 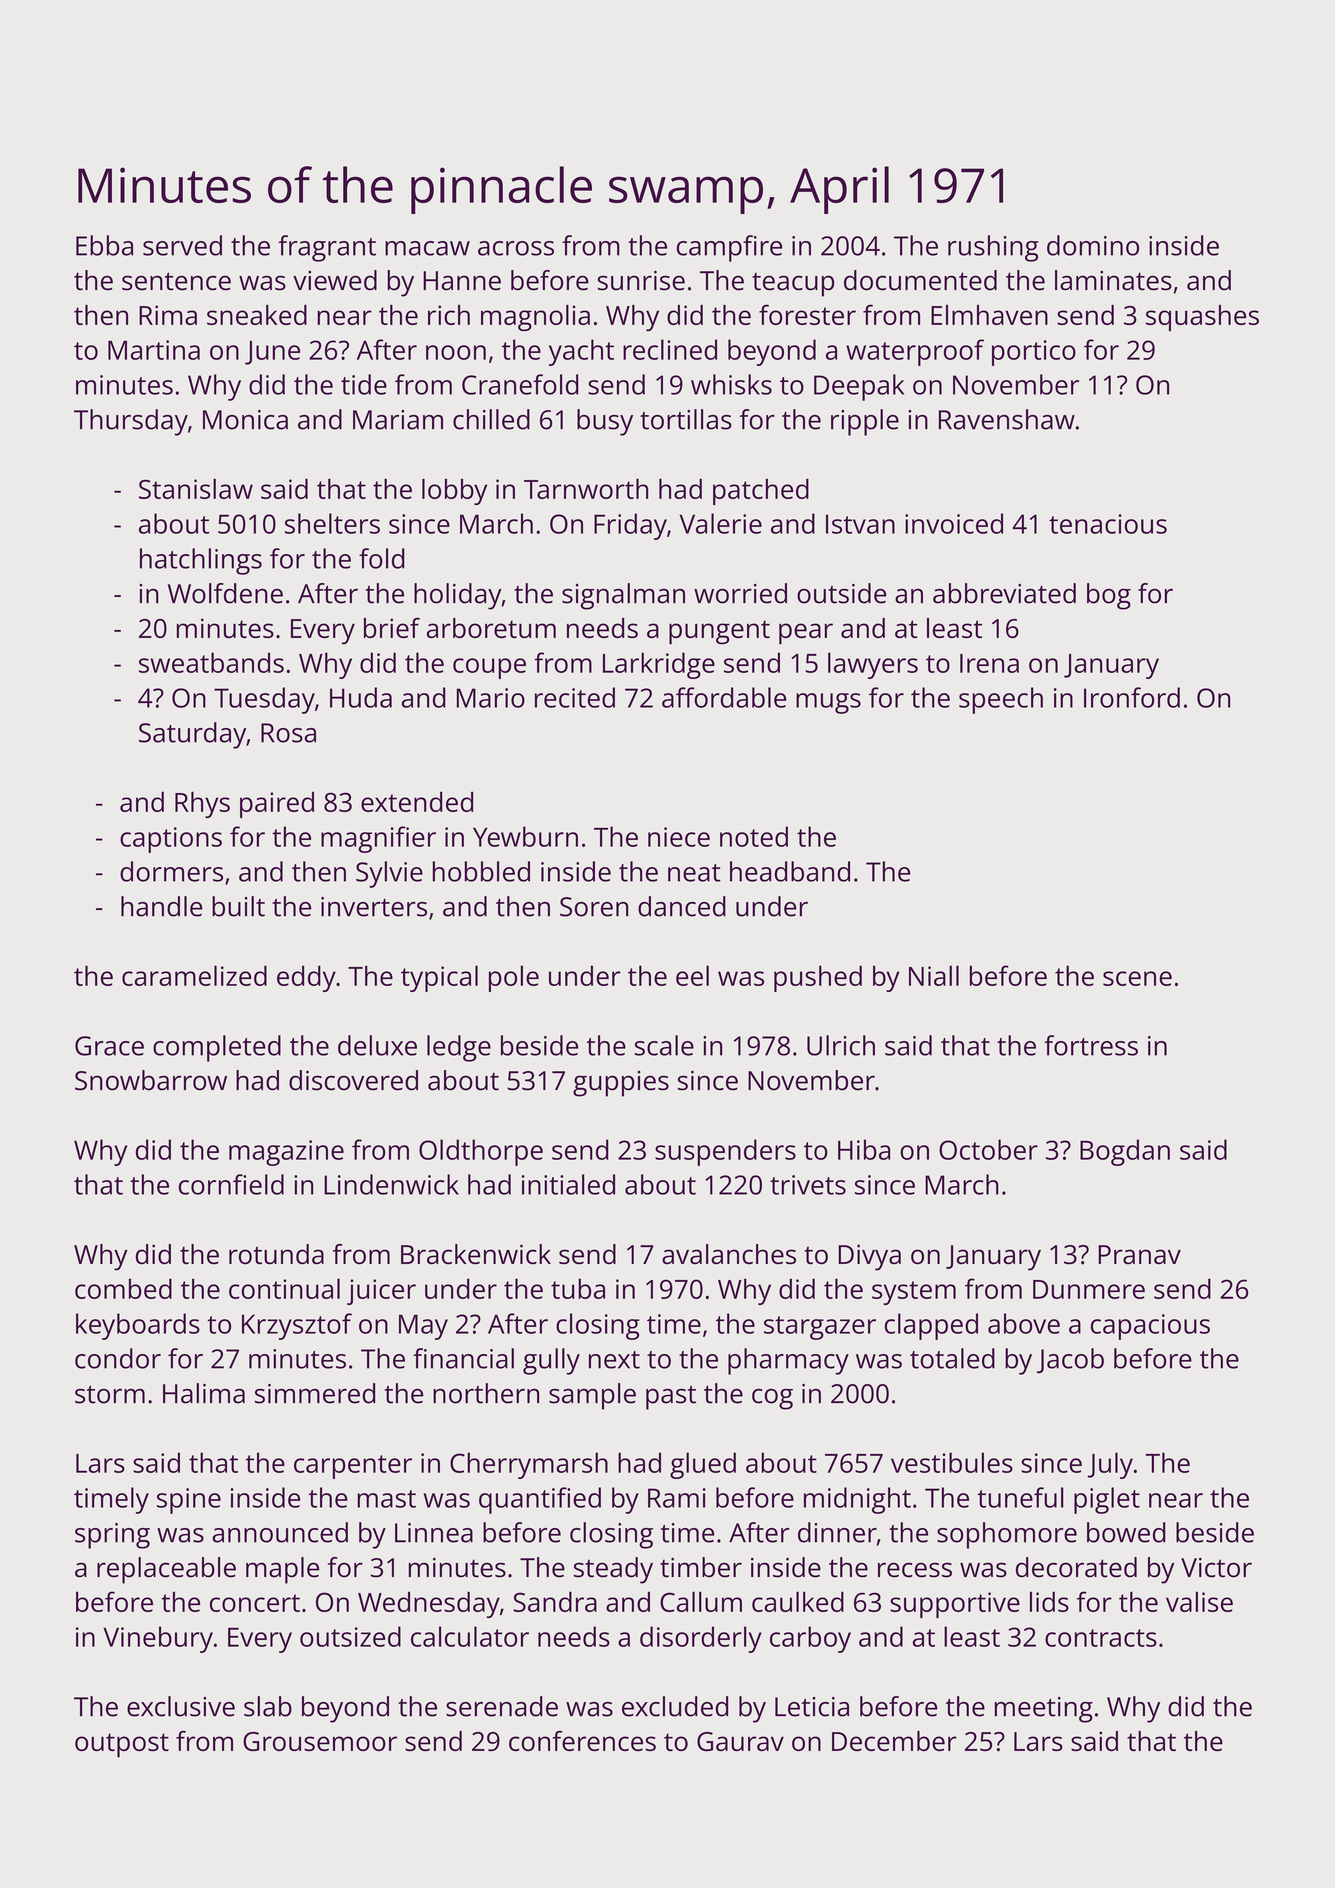 I want to click on capacious, so click(x=1150, y=1327).
